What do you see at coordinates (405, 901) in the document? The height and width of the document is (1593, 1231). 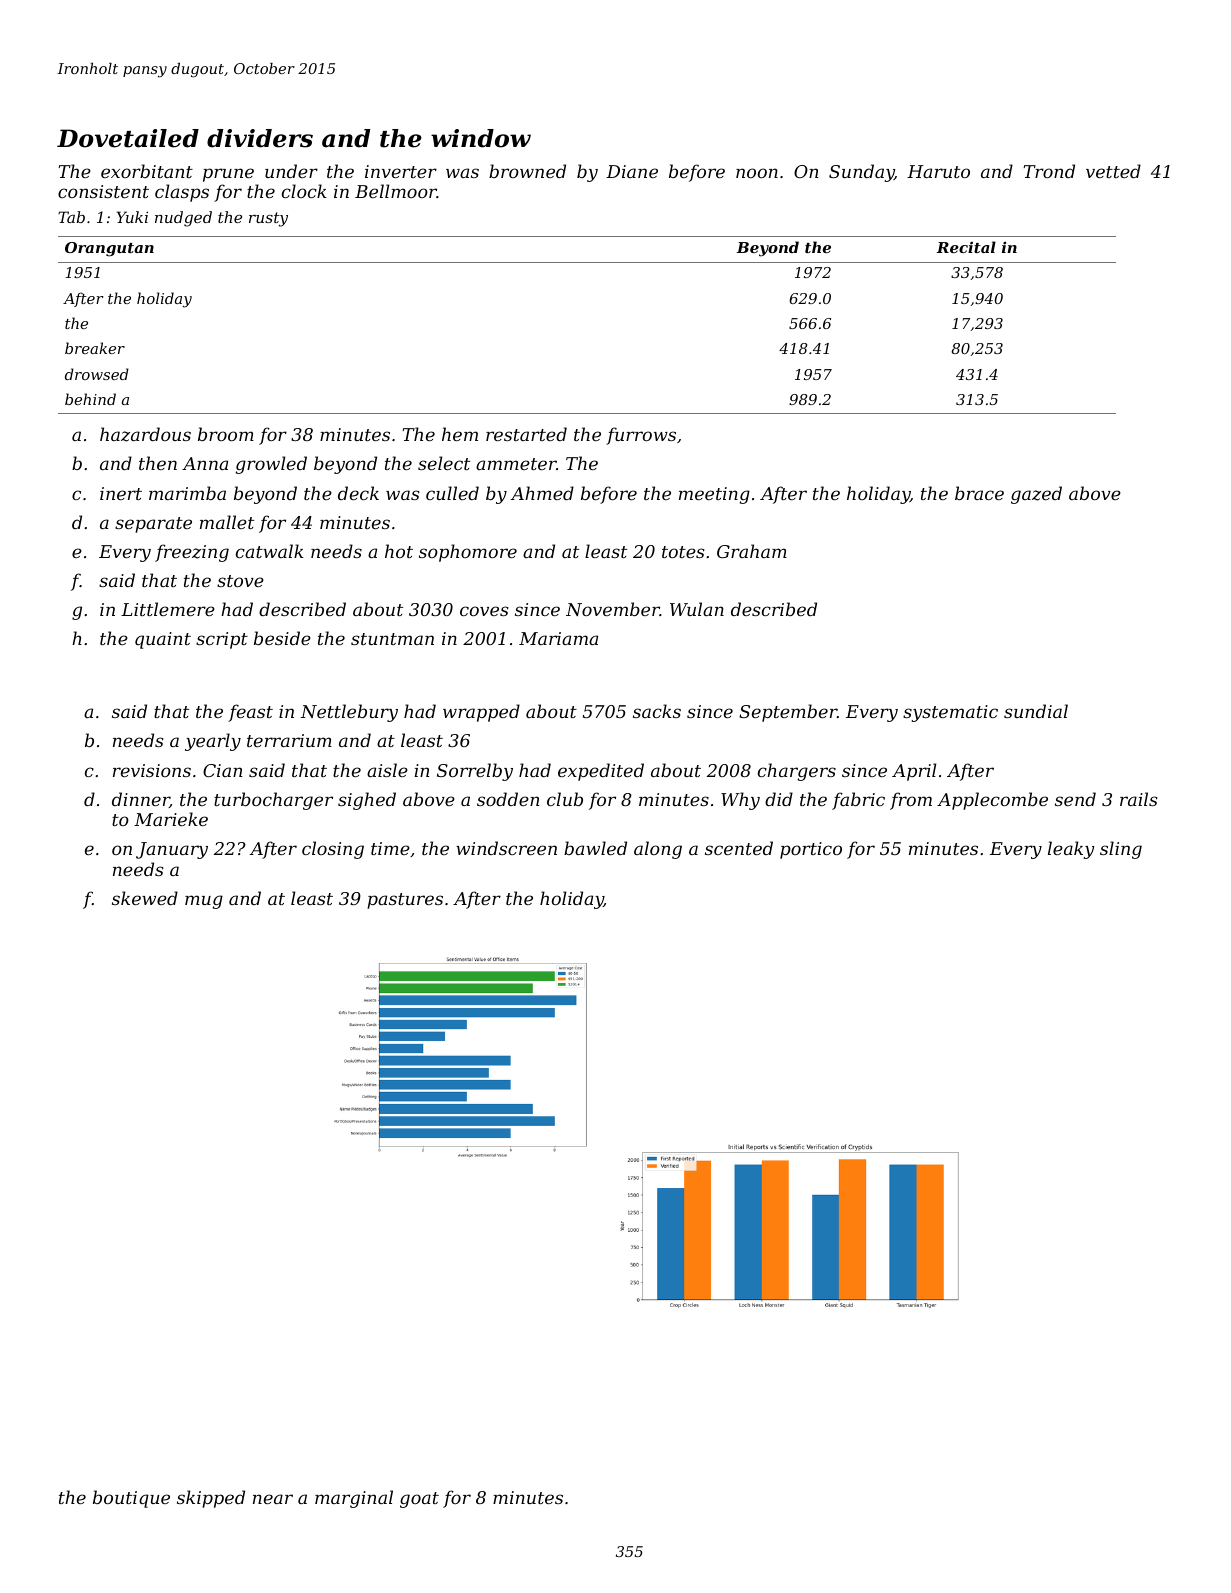 I see `pastures` at bounding box center [405, 901].
